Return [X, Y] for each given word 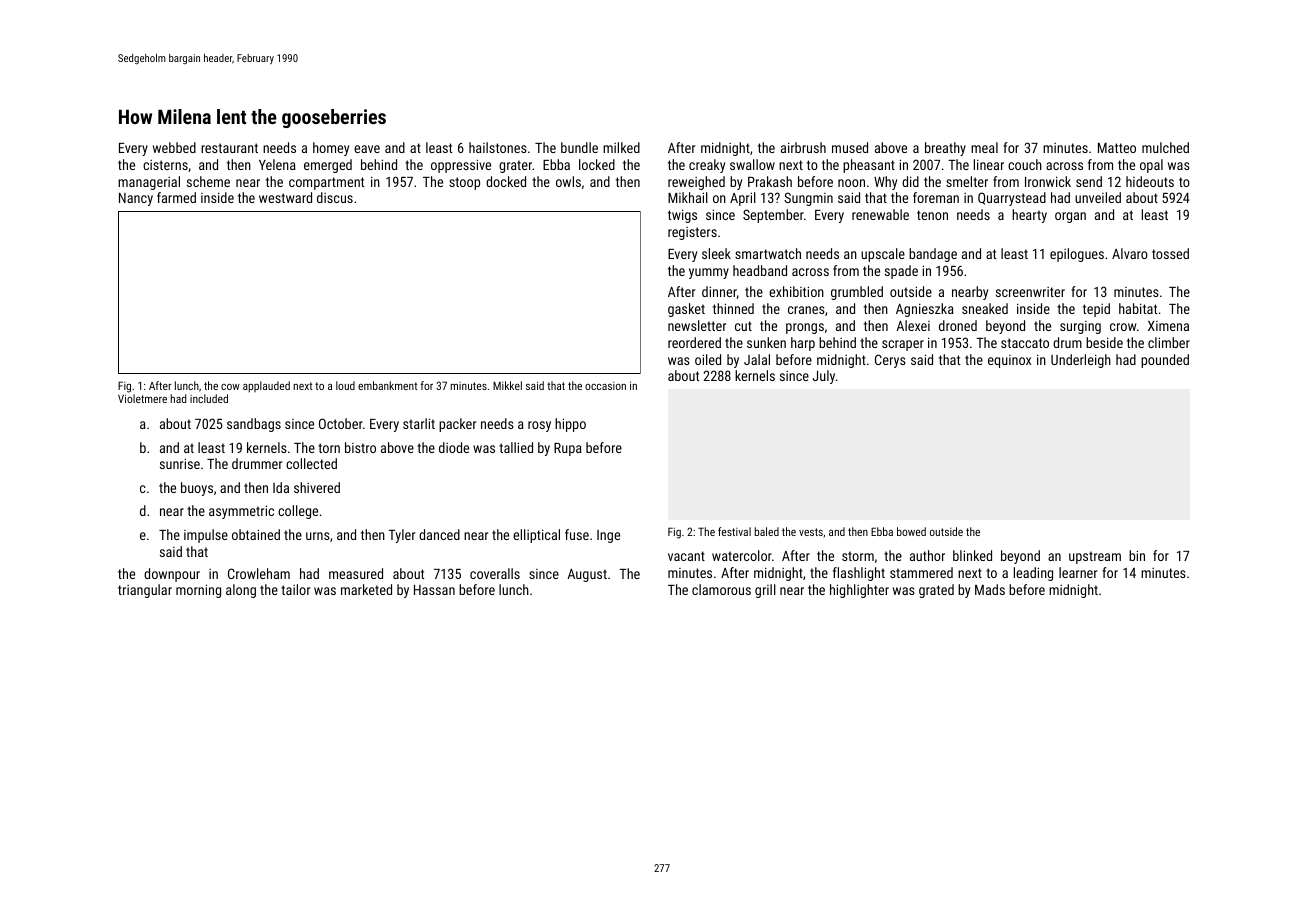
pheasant [869, 166]
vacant [686, 556]
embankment [387, 385]
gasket [686, 310]
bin [1137, 555]
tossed [1170, 253]
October [341, 423]
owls [568, 181]
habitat [1138, 308]
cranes [806, 310]
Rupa [568, 449]
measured [356, 573]
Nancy [136, 199]
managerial [149, 183]
